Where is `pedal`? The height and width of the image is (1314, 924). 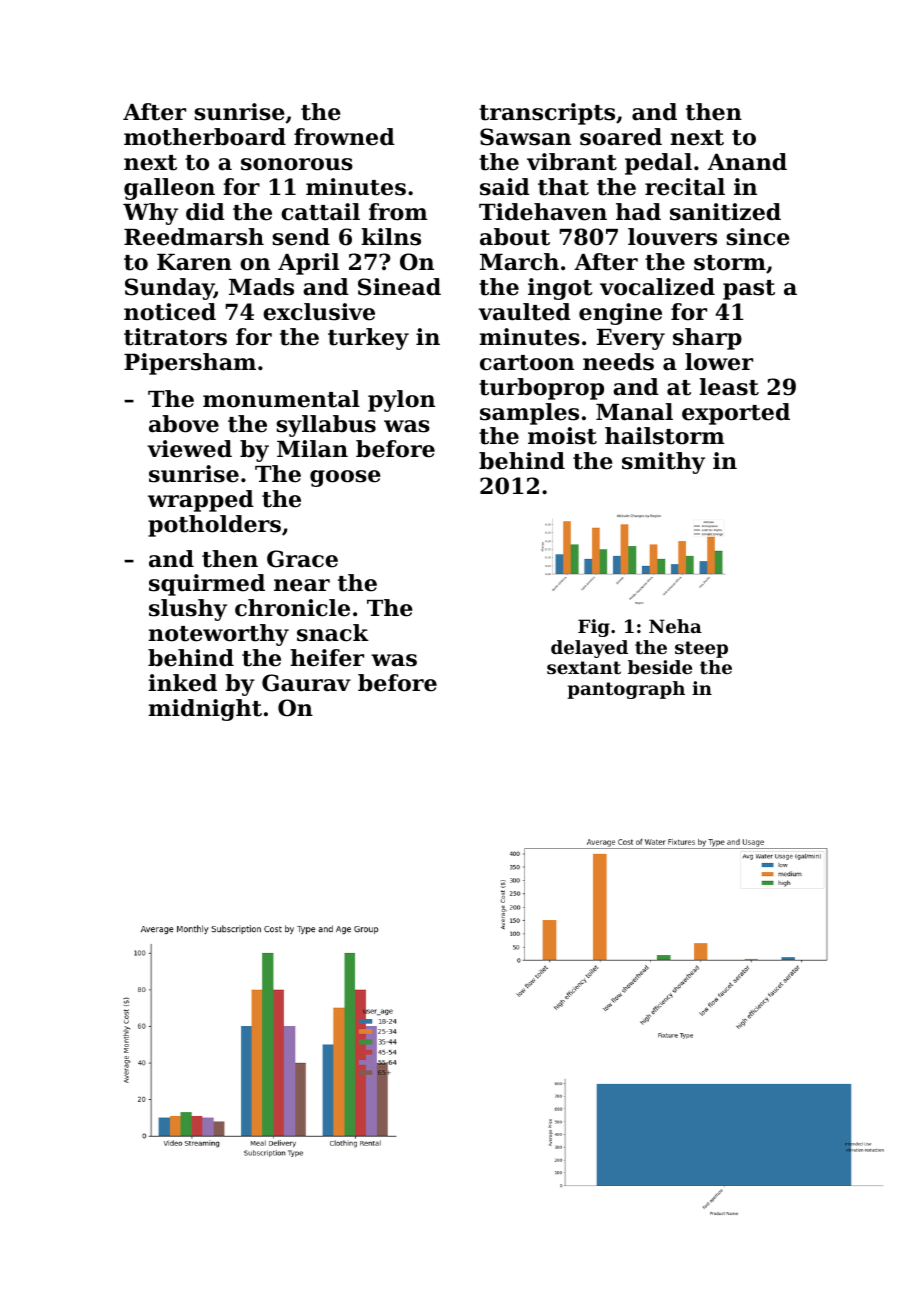 pedal is located at coordinates (658, 164).
